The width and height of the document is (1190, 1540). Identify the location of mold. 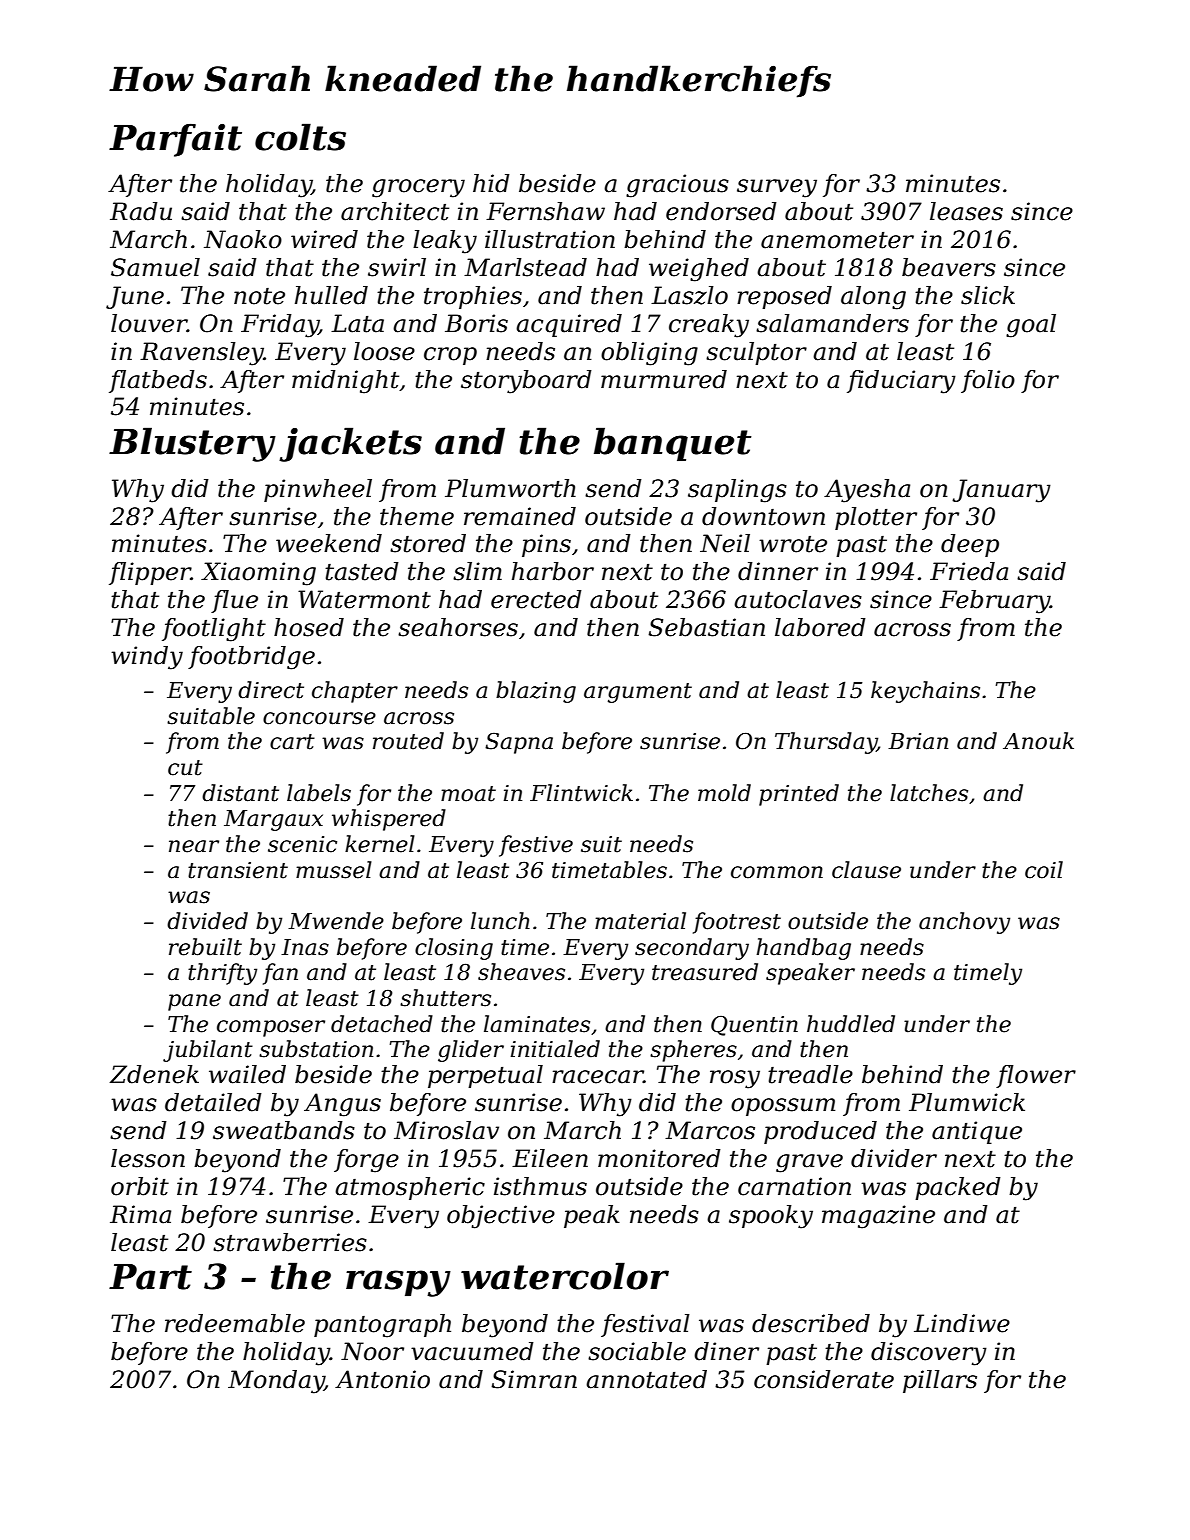
(724, 793).
